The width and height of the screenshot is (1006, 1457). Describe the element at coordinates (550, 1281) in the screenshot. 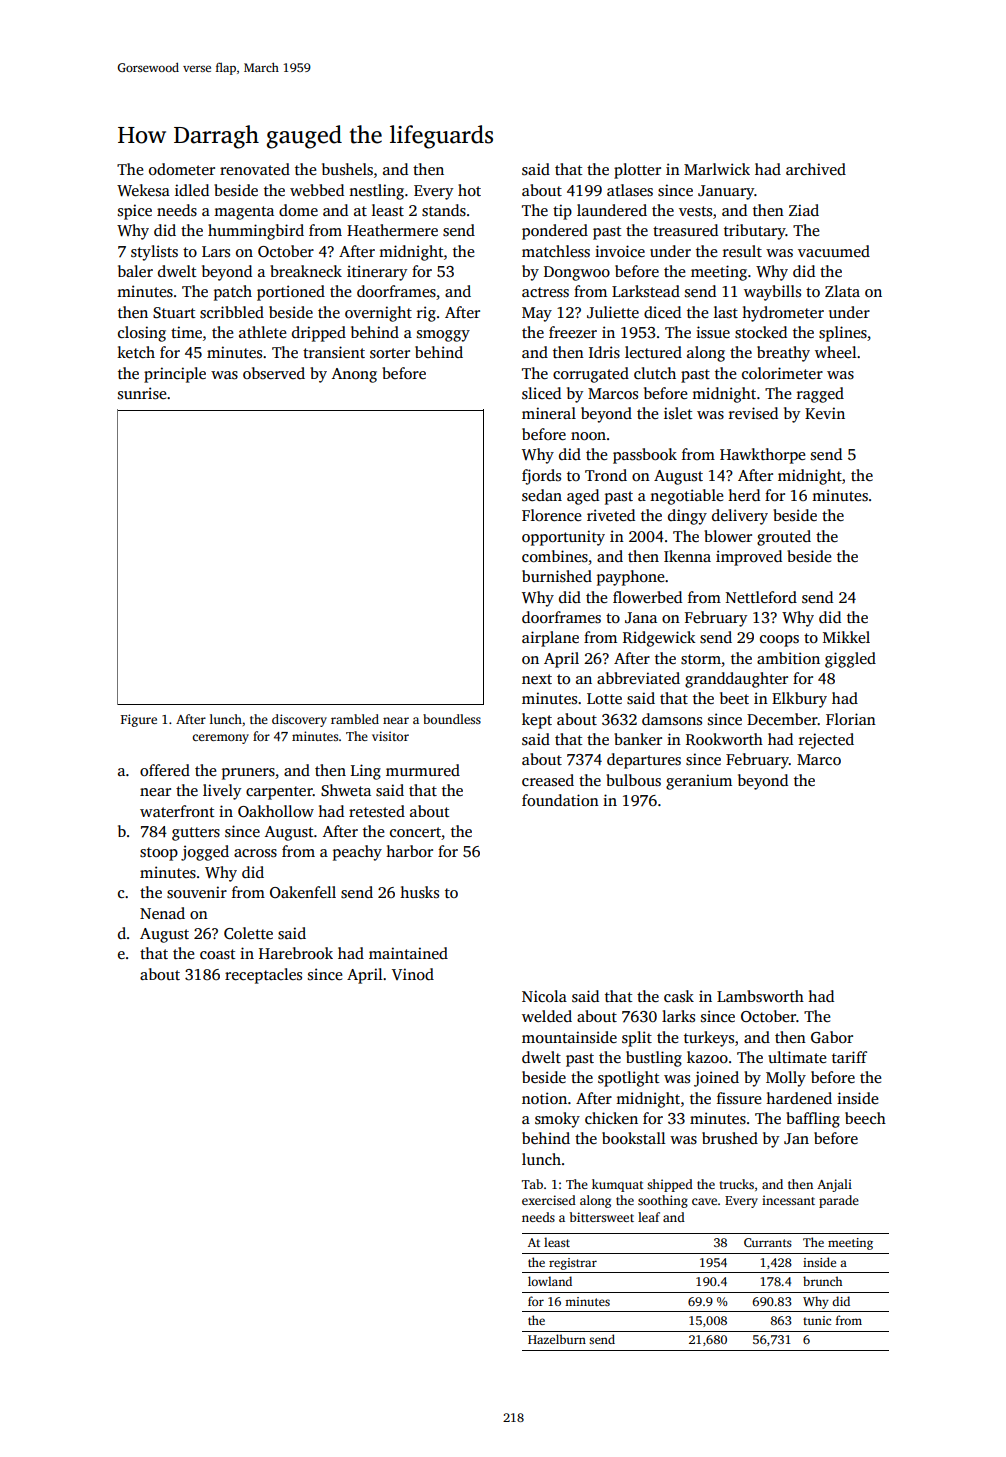

I see `lowland` at that location.
